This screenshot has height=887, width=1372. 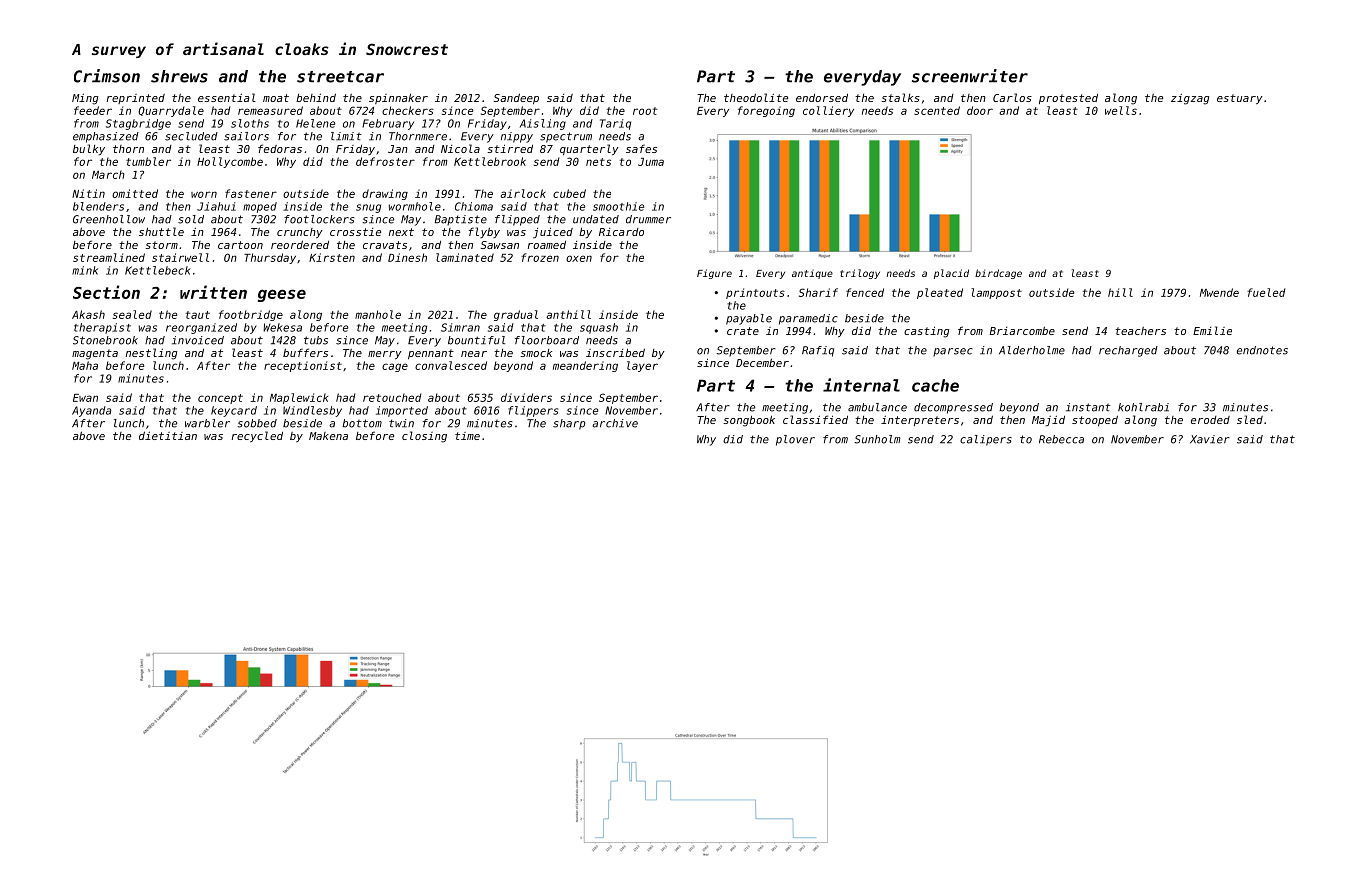 I want to click on undated, so click(x=596, y=219).
